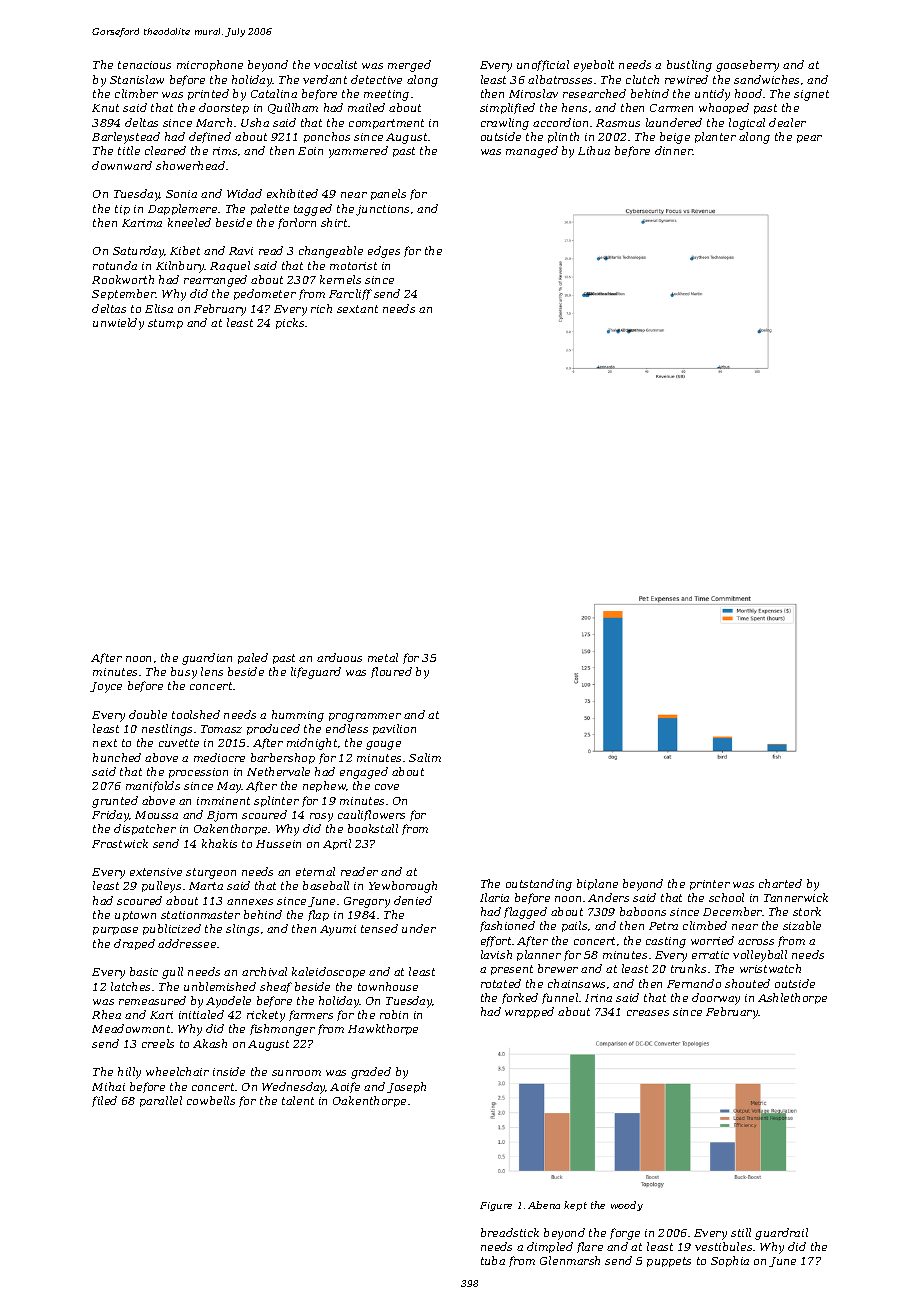 The width and height of the page is (924, 1308). I want to click on filed, so click(104, 1101).
